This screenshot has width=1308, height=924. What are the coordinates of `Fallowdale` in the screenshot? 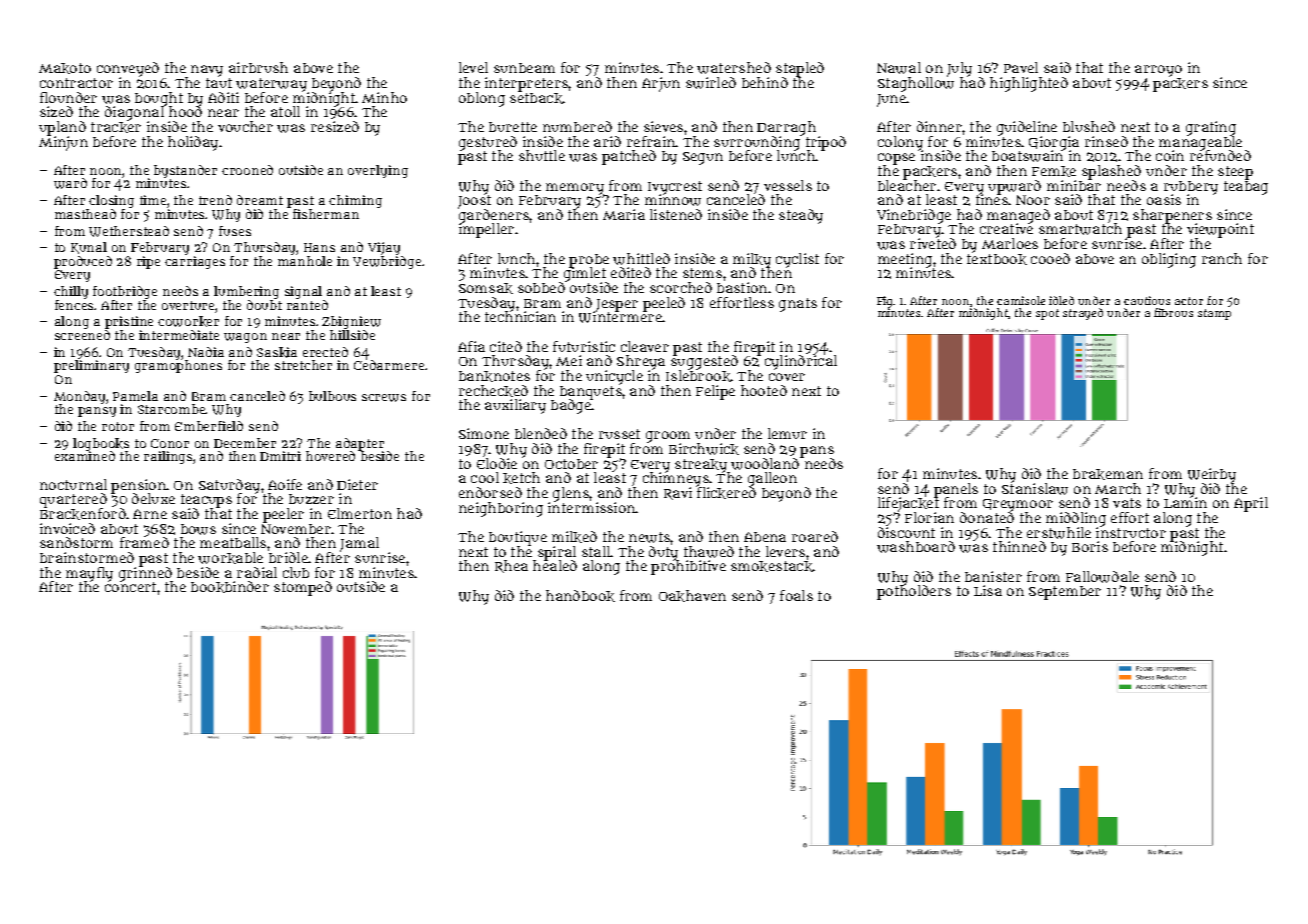 It's located at (1102, 577).
